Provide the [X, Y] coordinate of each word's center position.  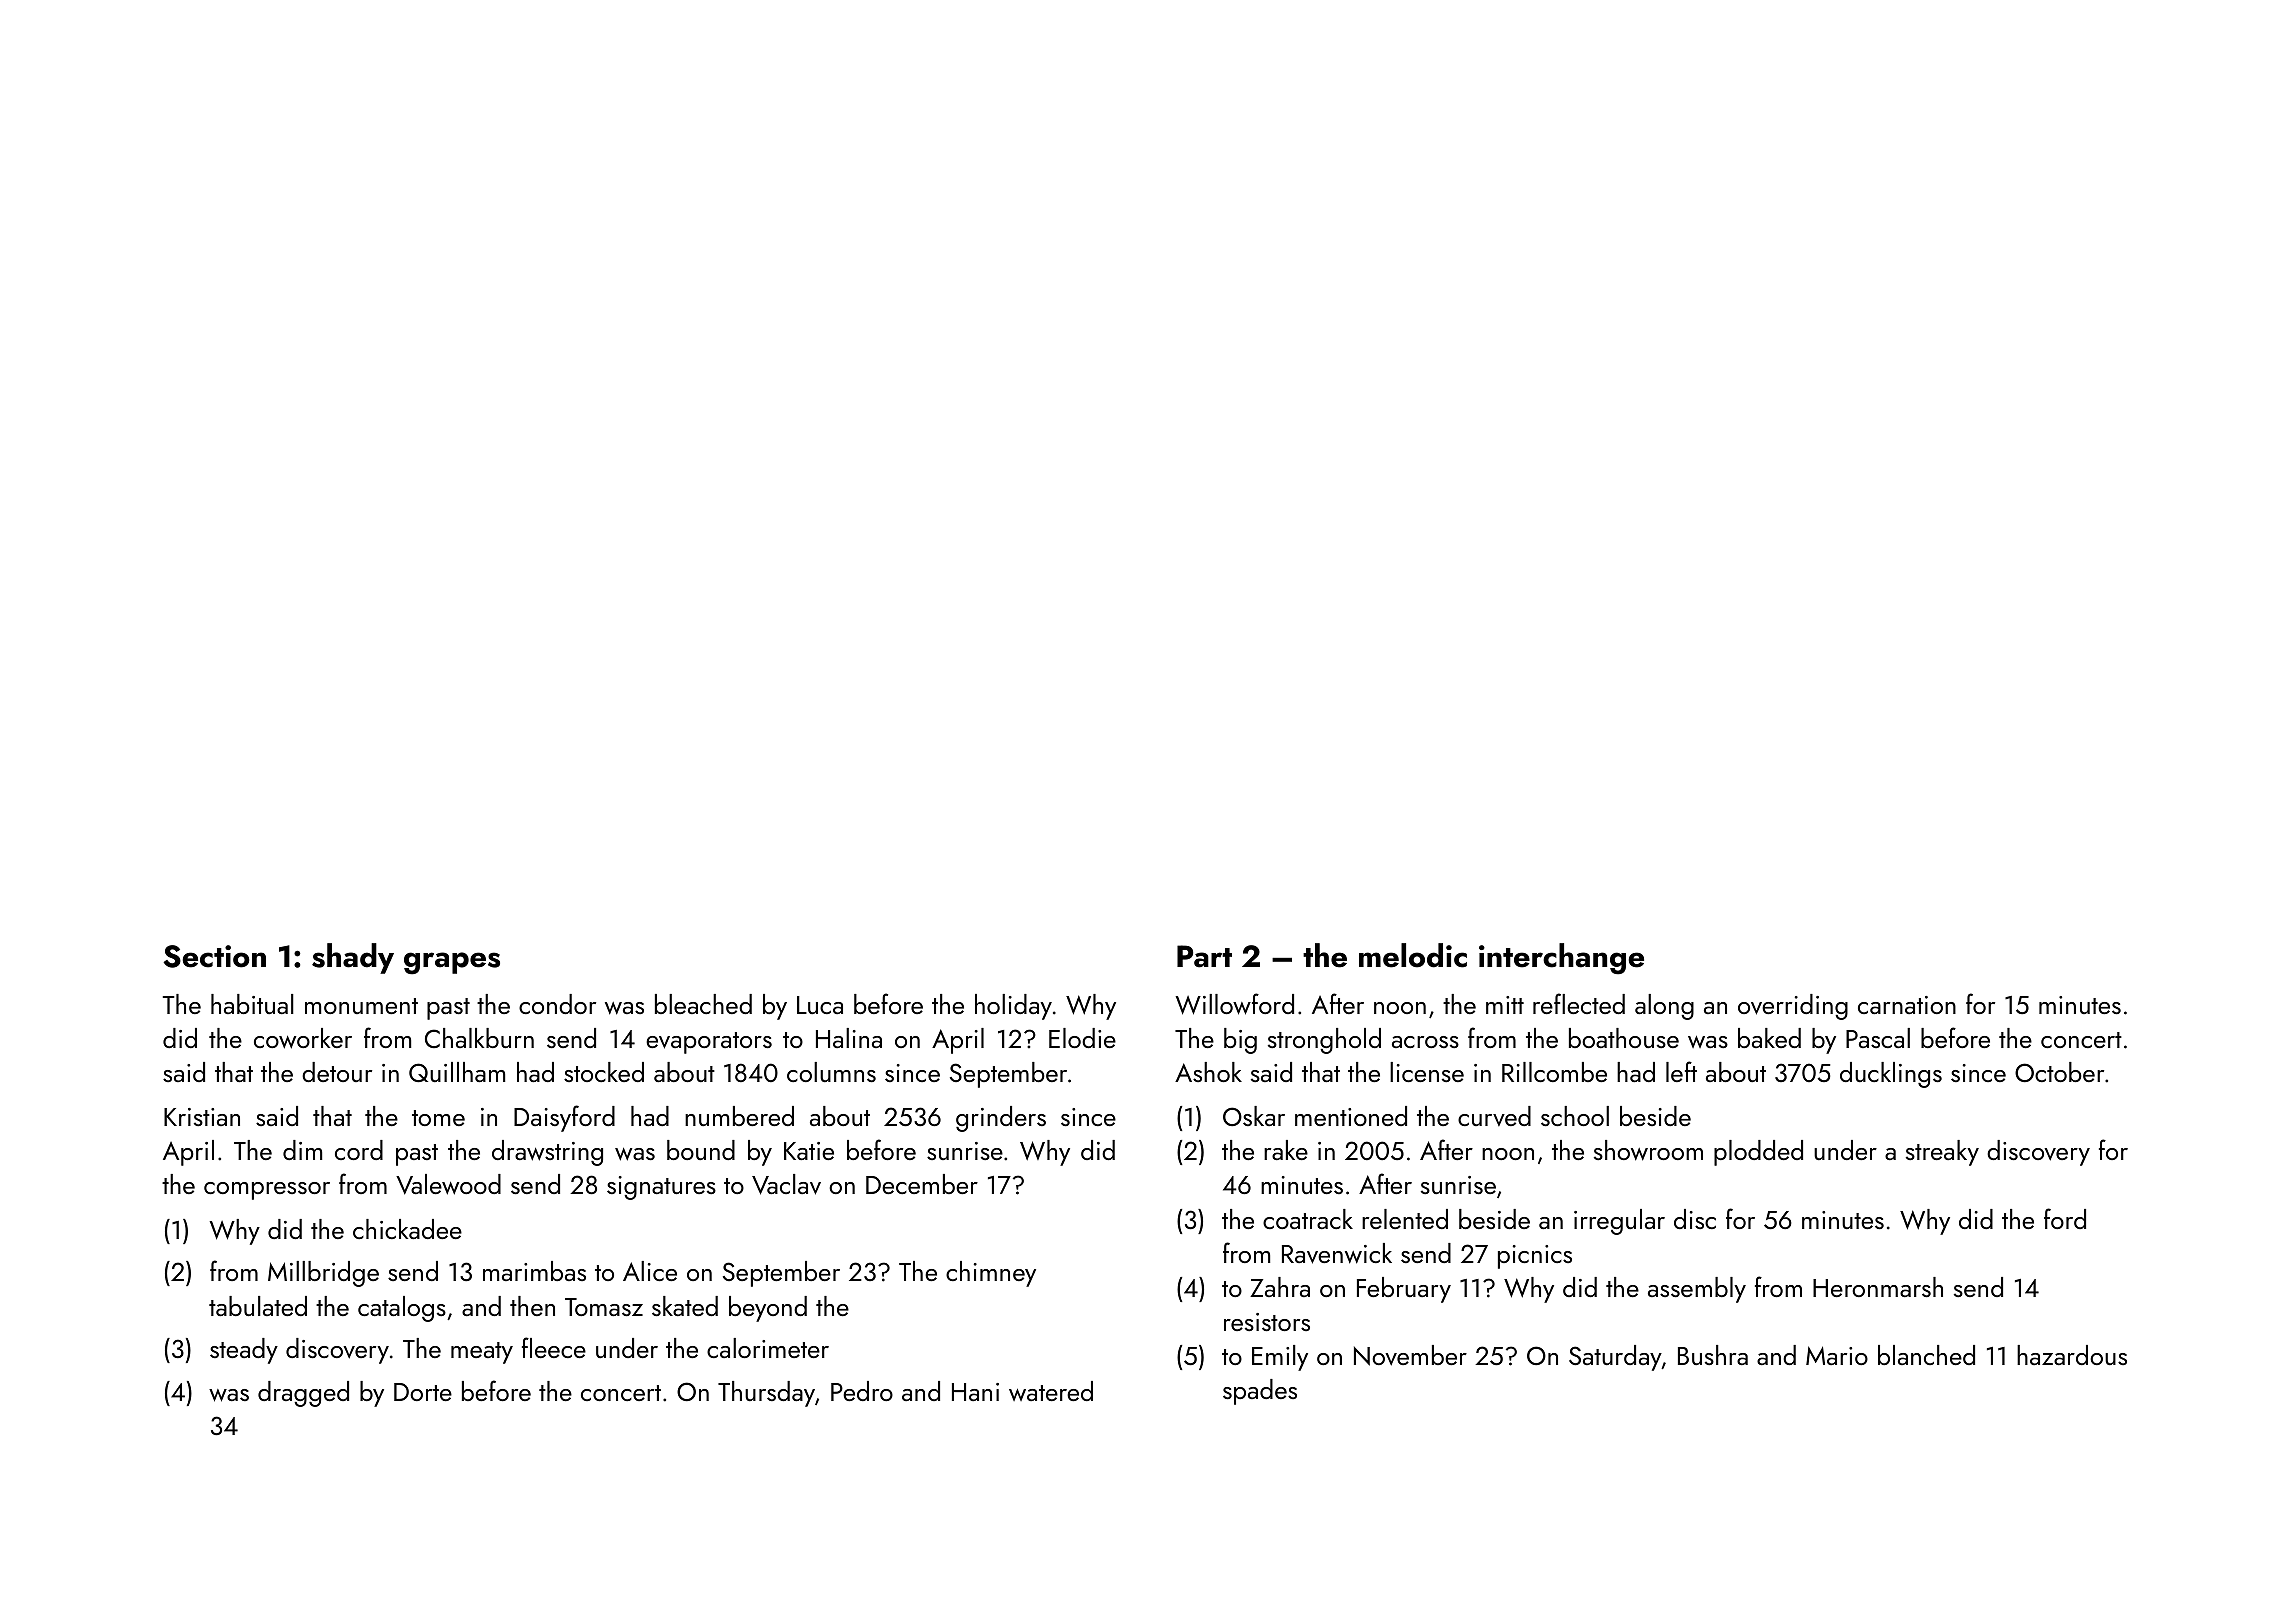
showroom [1648, 1150]
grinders [1001, 1119]
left [1681, 1071]
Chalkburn [479, 1038]
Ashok [1208, 1072]
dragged [303, 1394]
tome [438, 1118]
